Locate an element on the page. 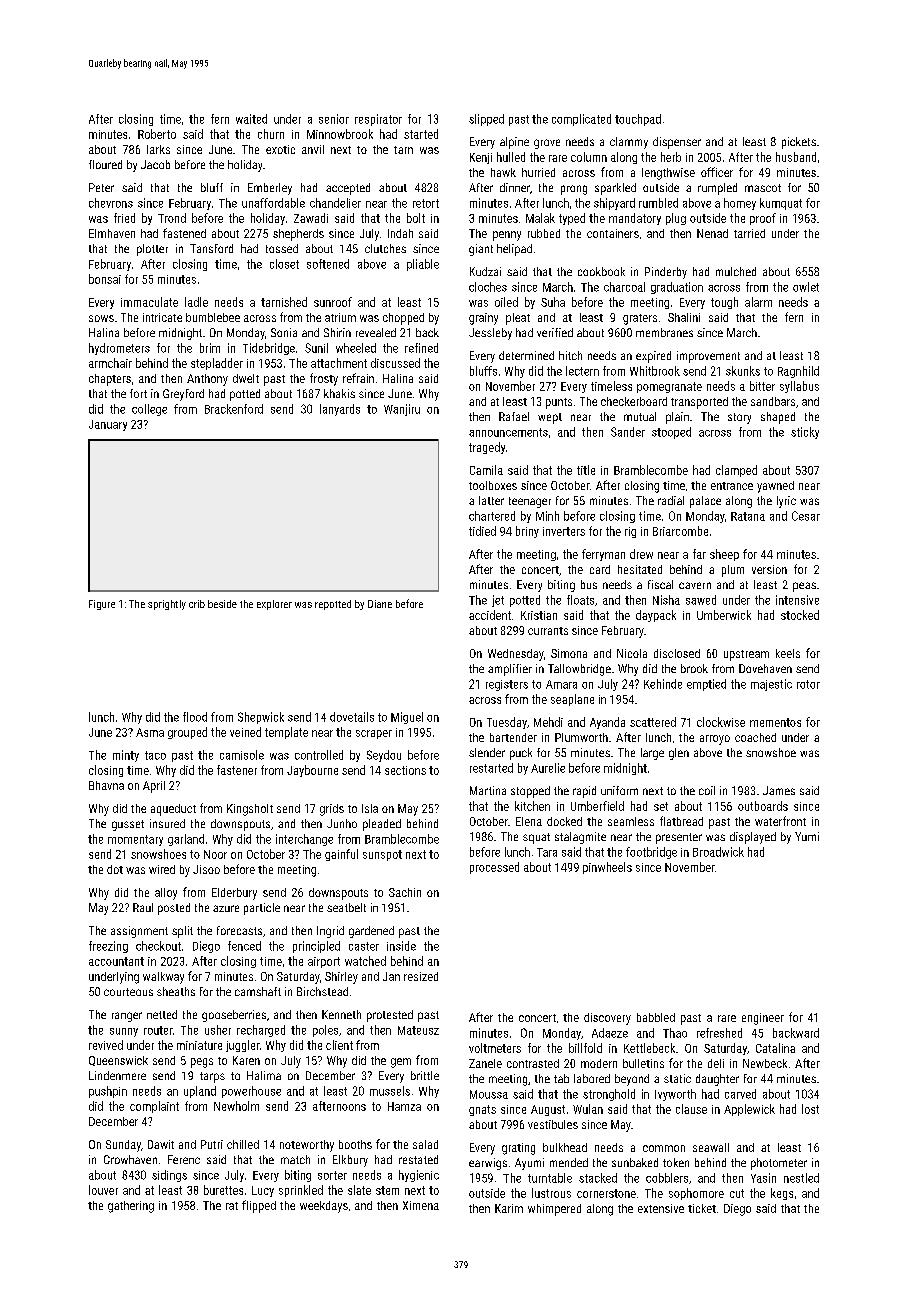 This document has width=908, height=1316. gathering is located at coordinates (131, 1207).
